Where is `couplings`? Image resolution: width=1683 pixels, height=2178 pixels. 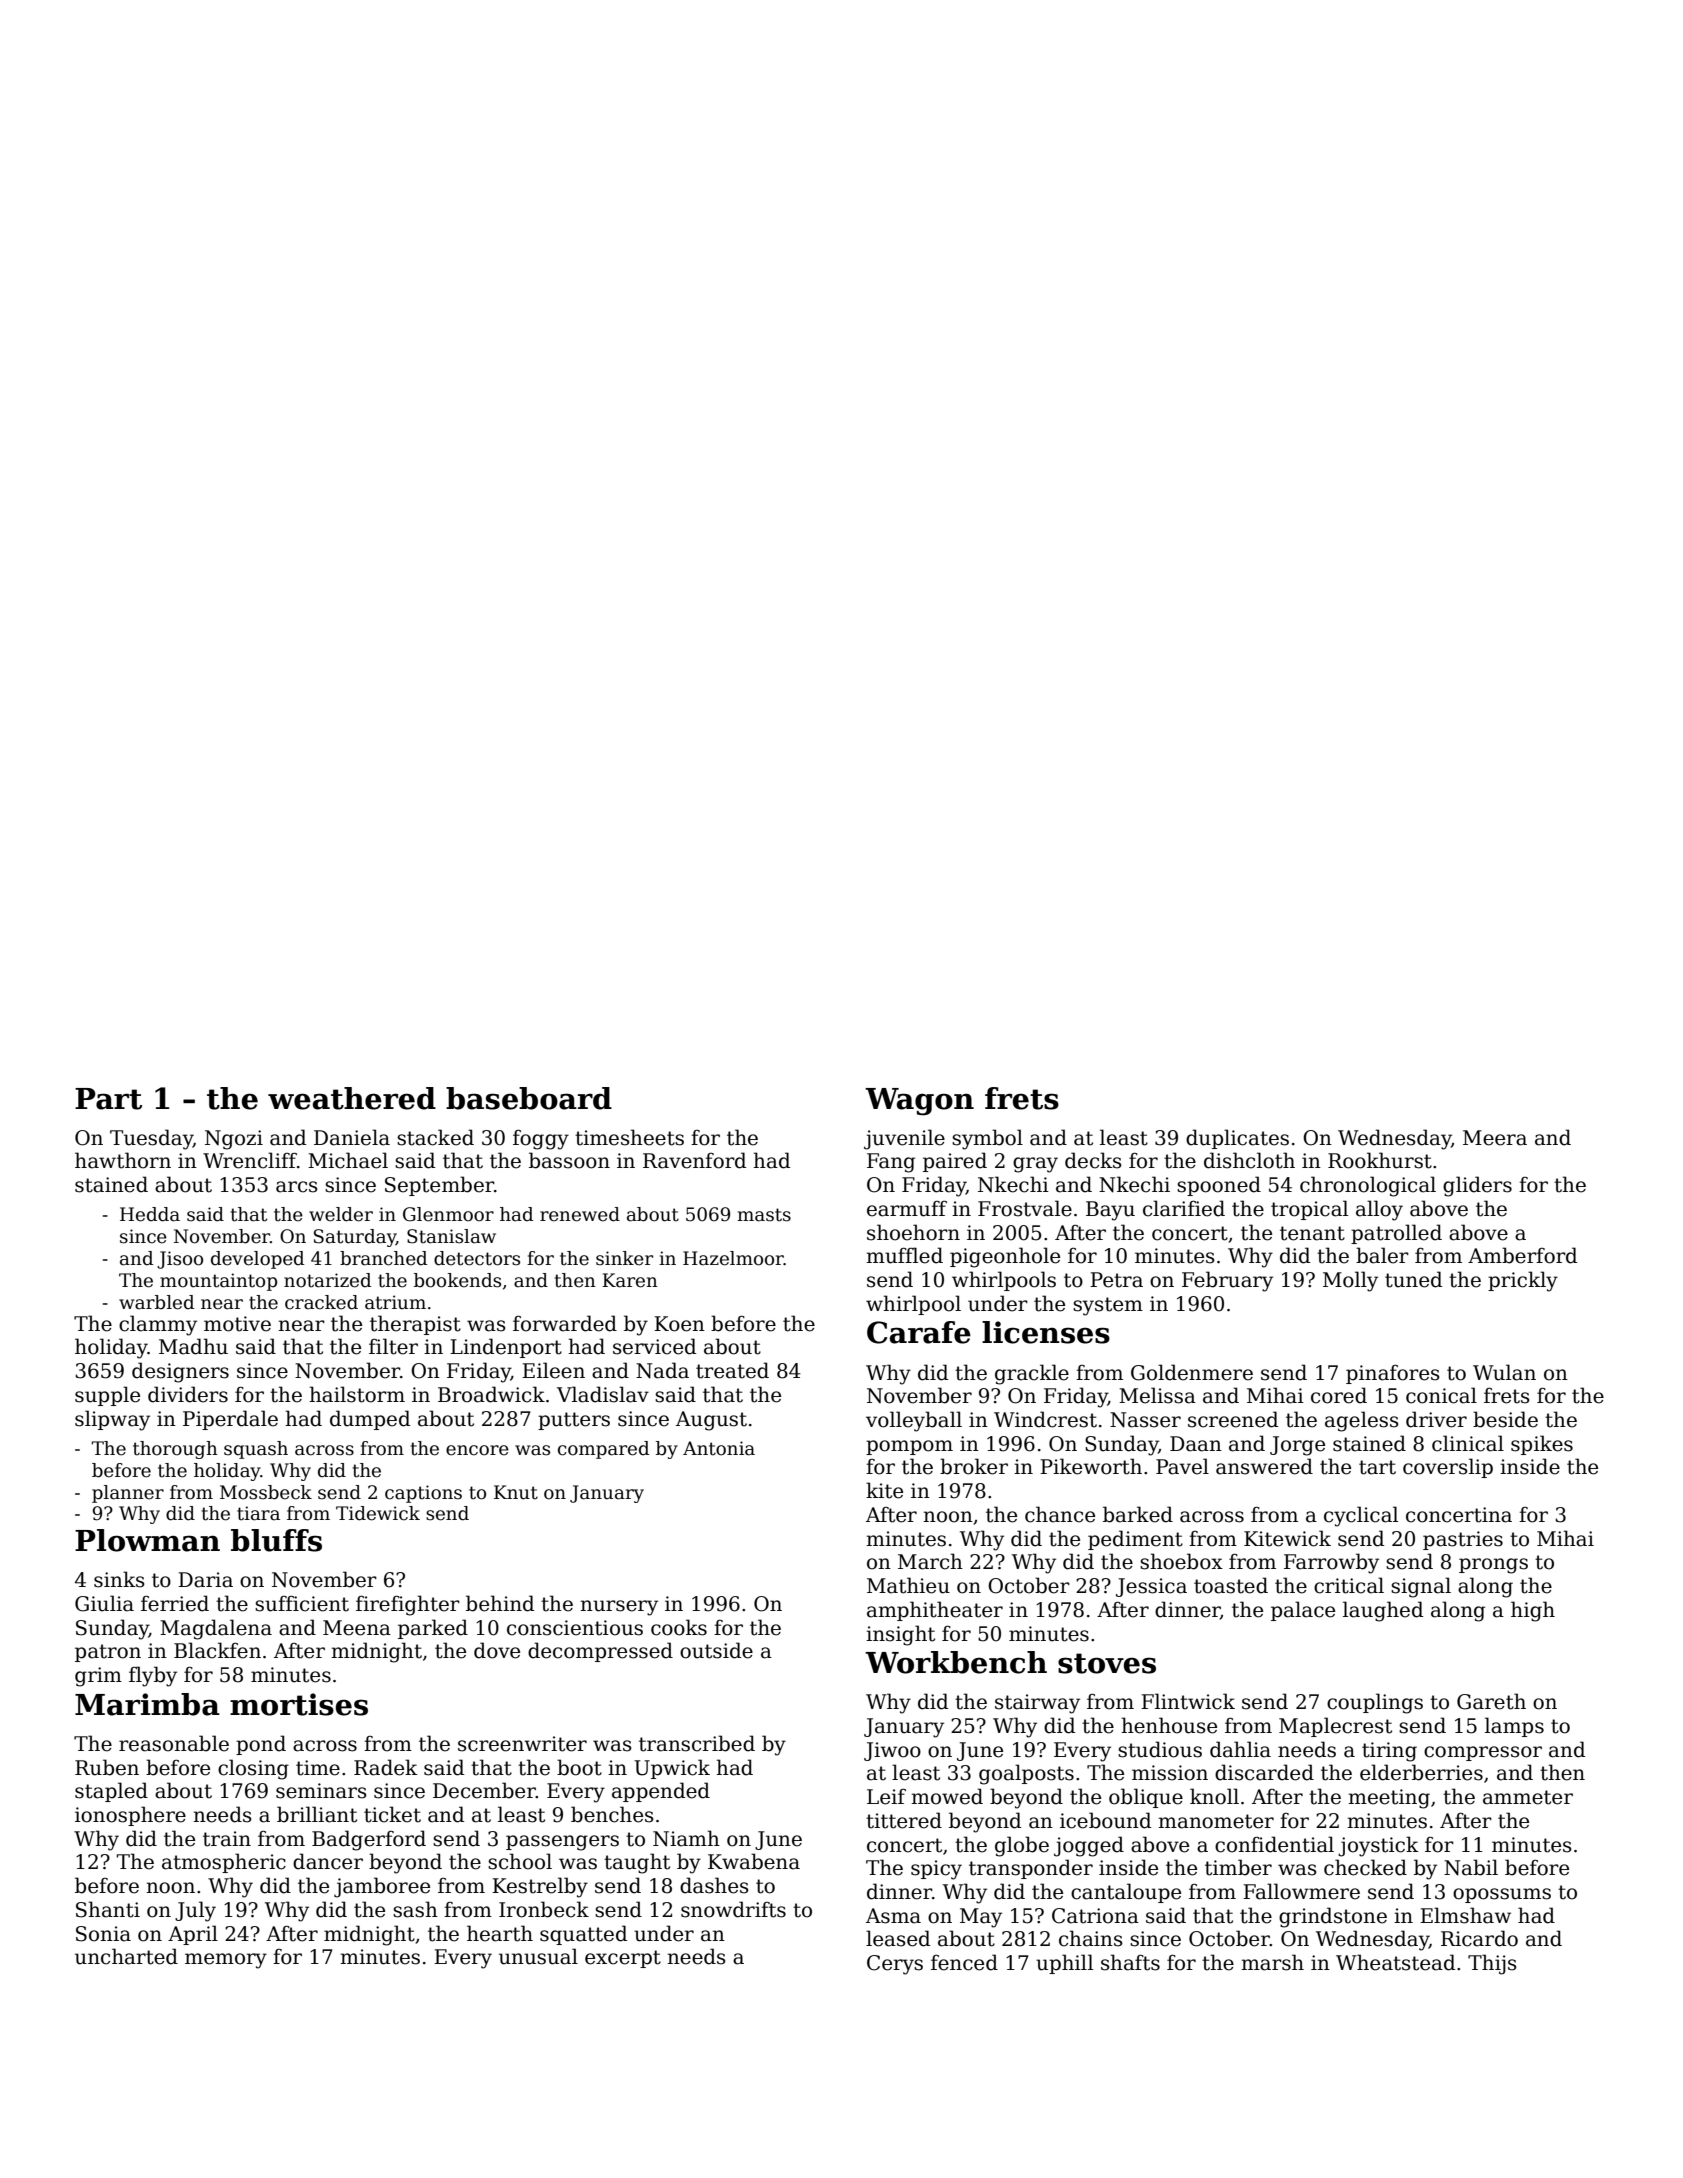
couplings is located at coordinates (1375, 1703).
